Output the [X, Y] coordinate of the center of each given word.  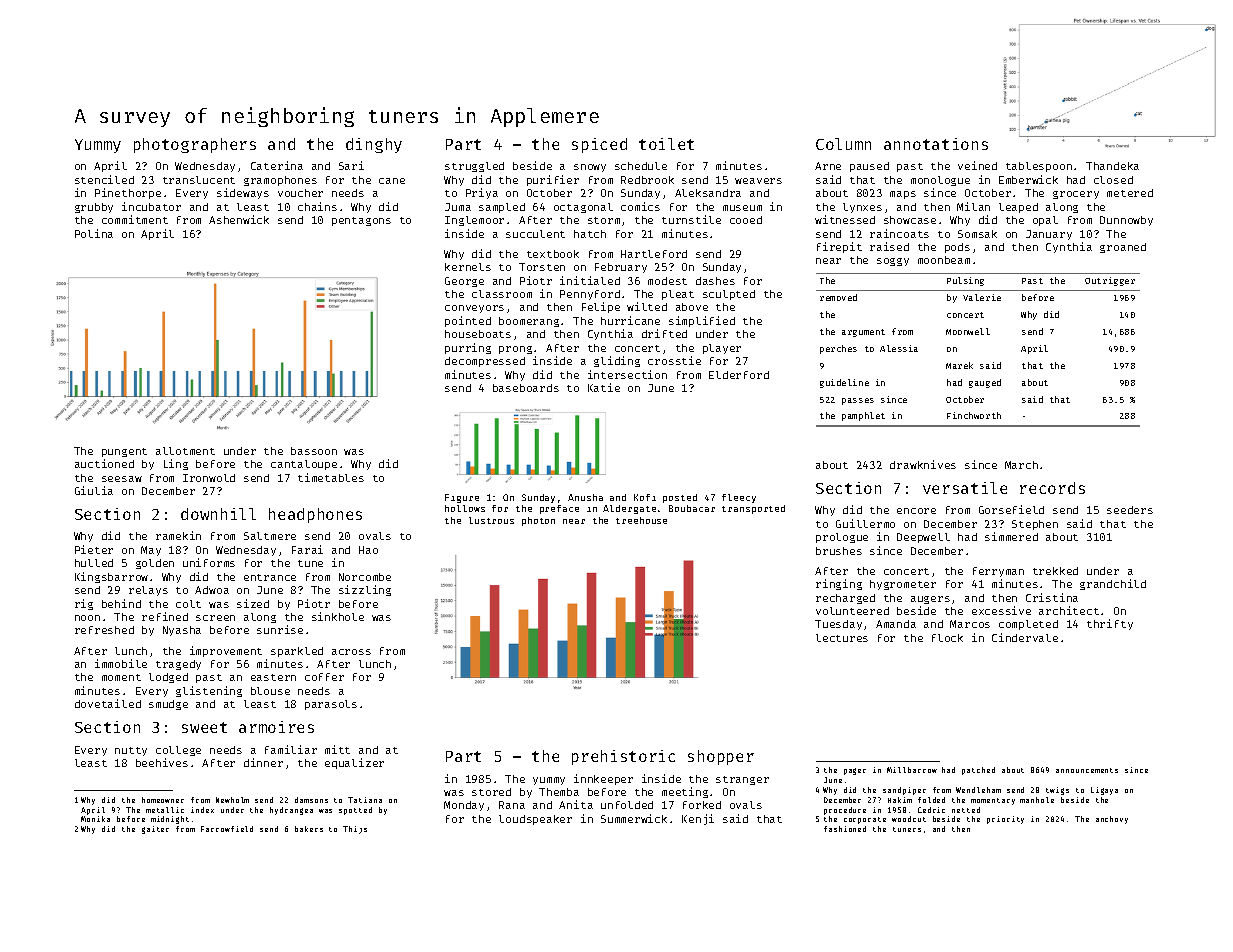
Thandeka [1112, 166]
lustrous [491, 520]
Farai [307, 549]
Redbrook [647, 180]
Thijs [355, 830]
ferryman [998, 572]
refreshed [104, 630]
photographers [195, 145]
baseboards [526, 388]
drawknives [923, 464]
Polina [94, 233]
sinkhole [338, 616]
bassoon [314, 451]
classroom [502, 294]
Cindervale [1025, 637]
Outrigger [1110, 281]
